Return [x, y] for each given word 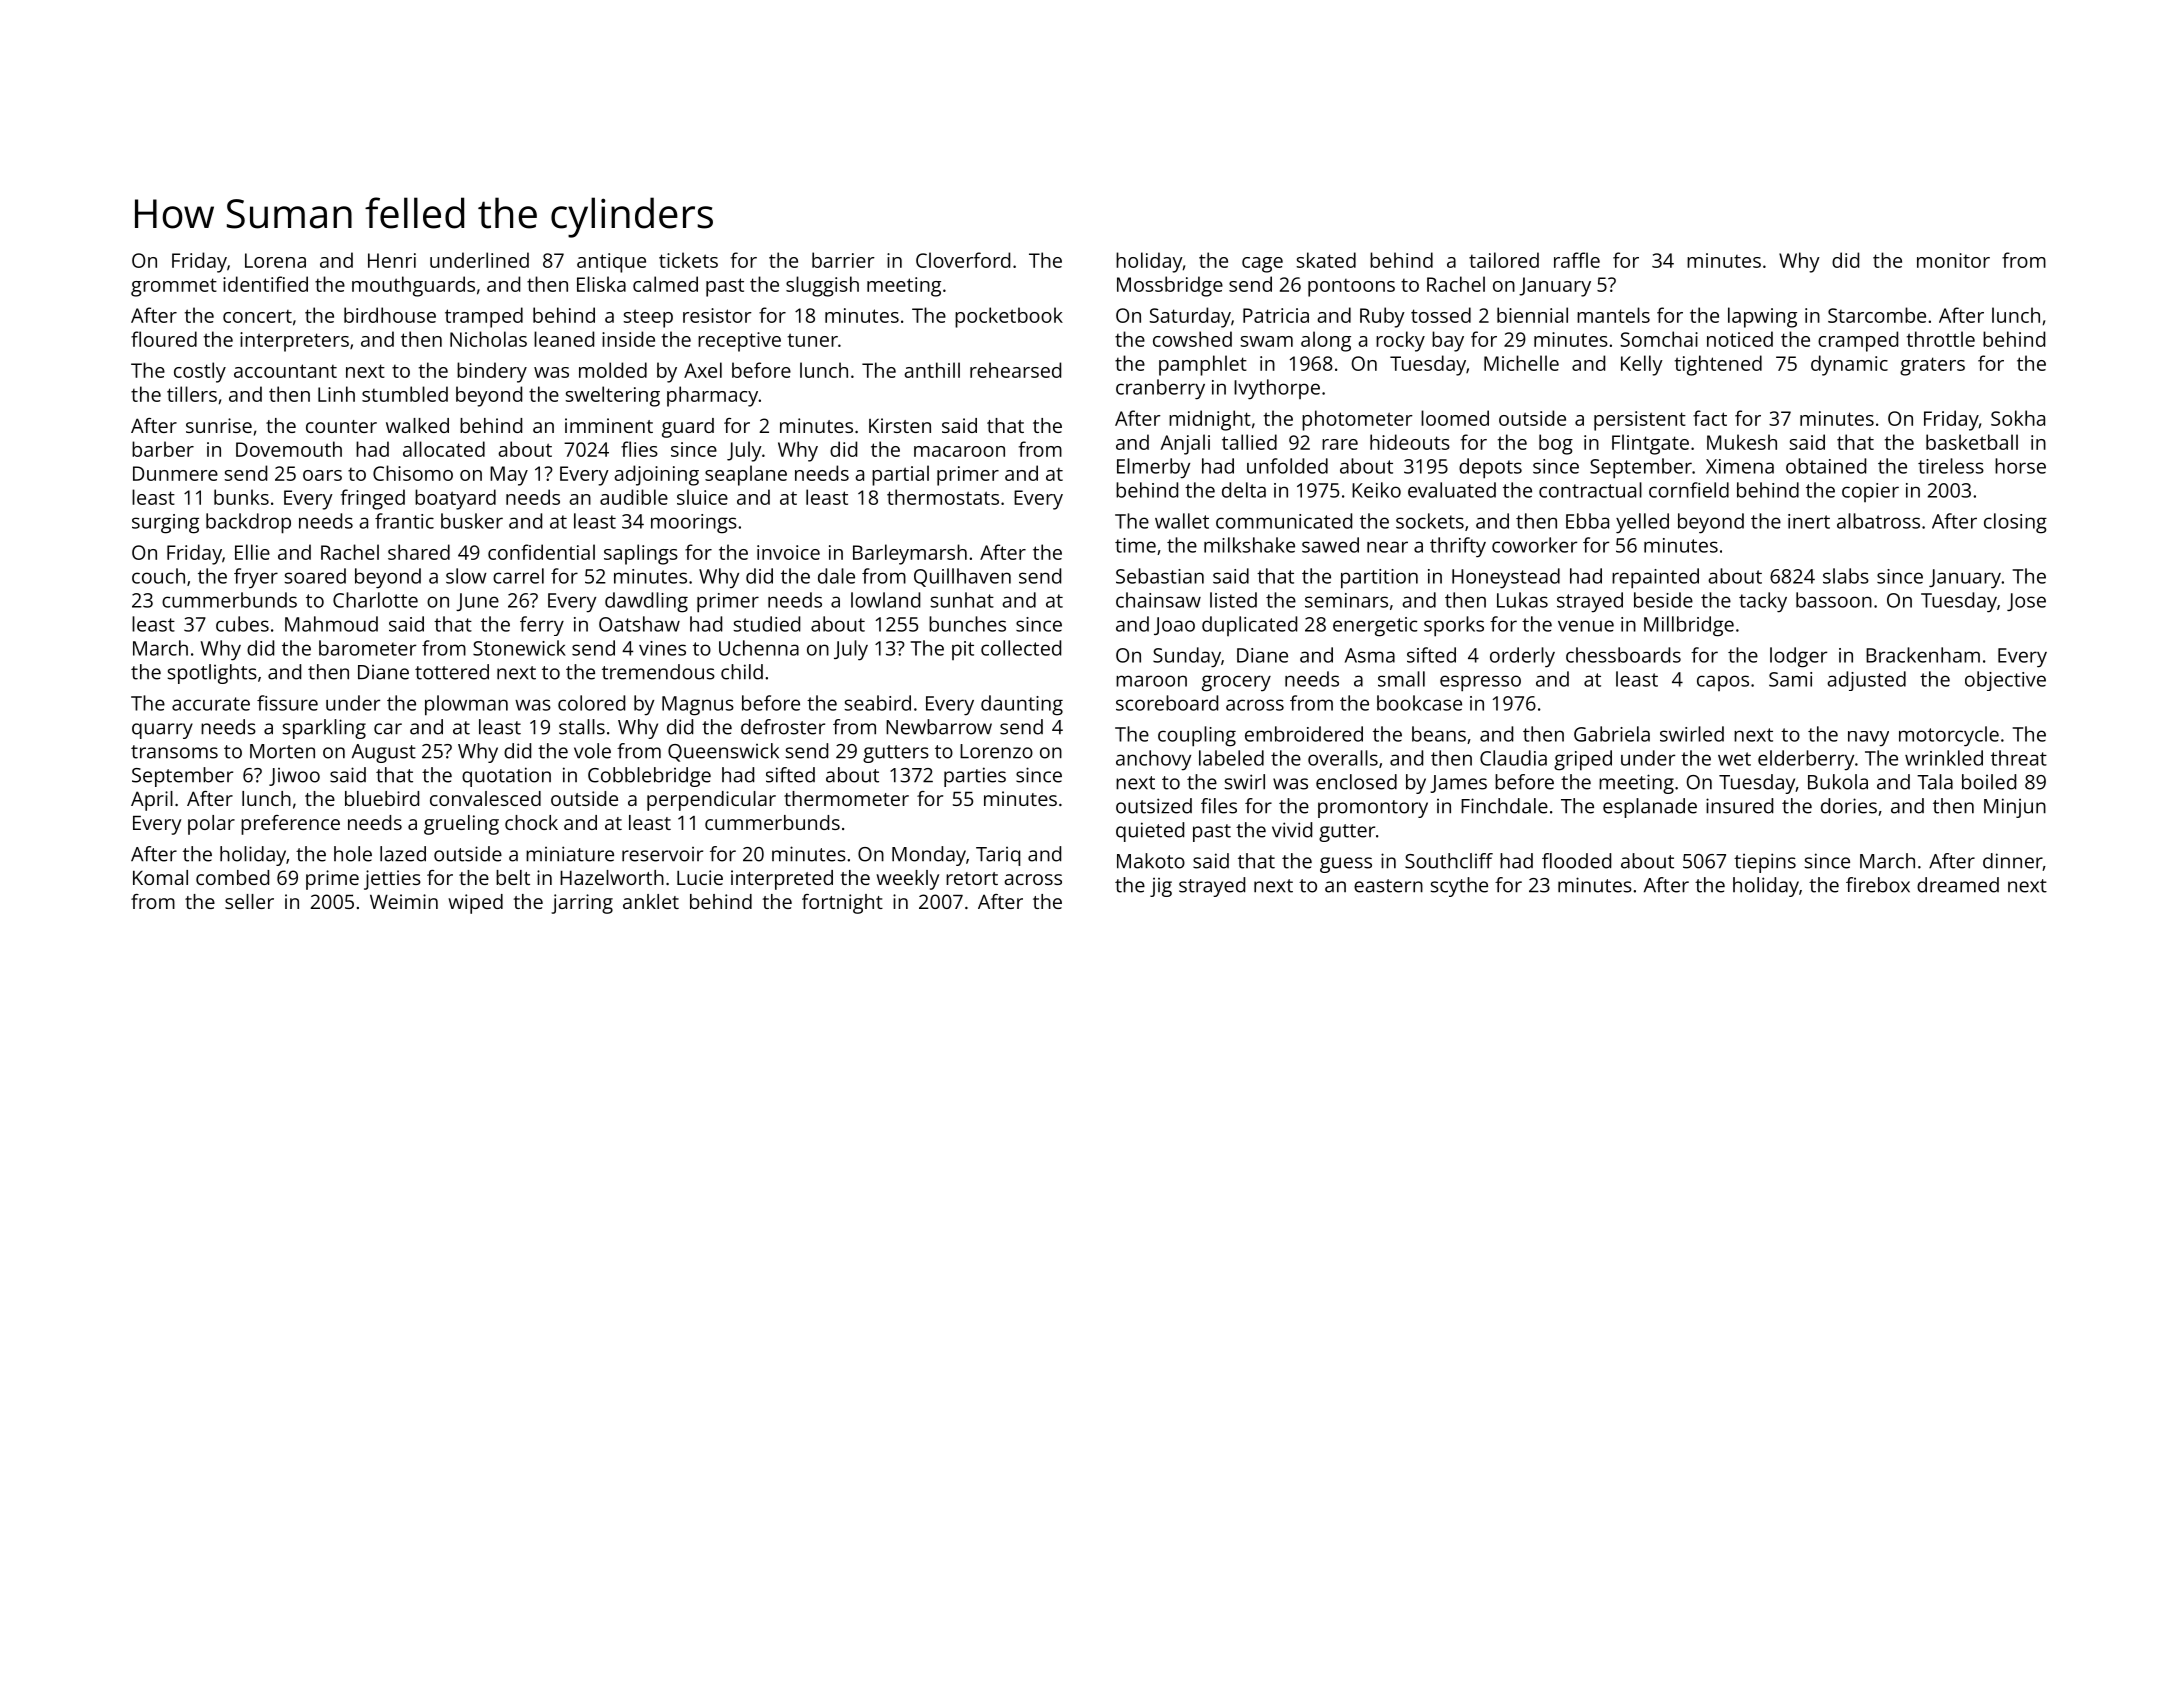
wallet [1182, 521]
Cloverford [963, 260]
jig [1161, 887]
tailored [1504, 260]
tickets [688, 260]
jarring [582, 904]
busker [472, 521]
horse [2020, 466]
